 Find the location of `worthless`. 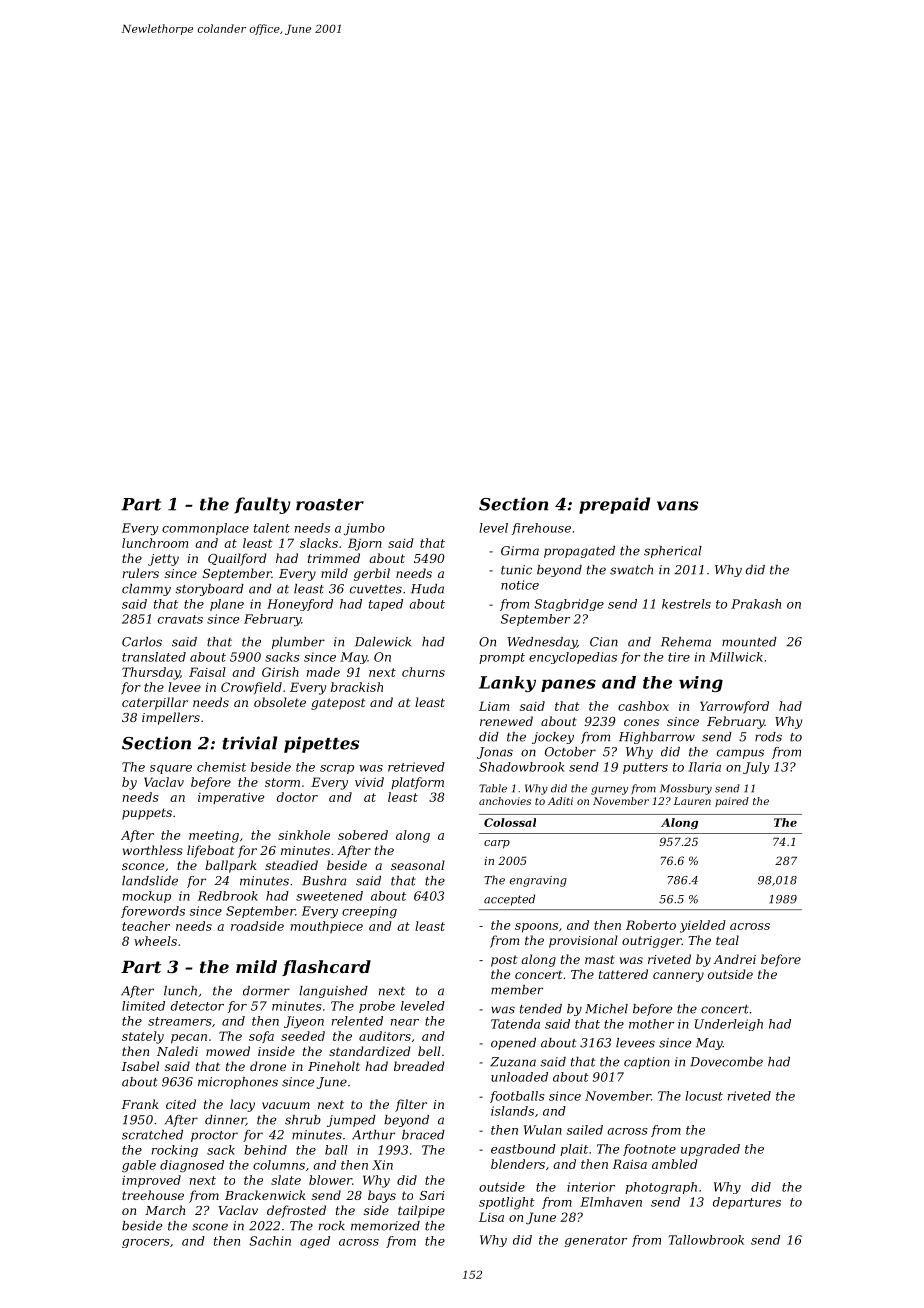

worthless is located at coordinates (153, 850).
